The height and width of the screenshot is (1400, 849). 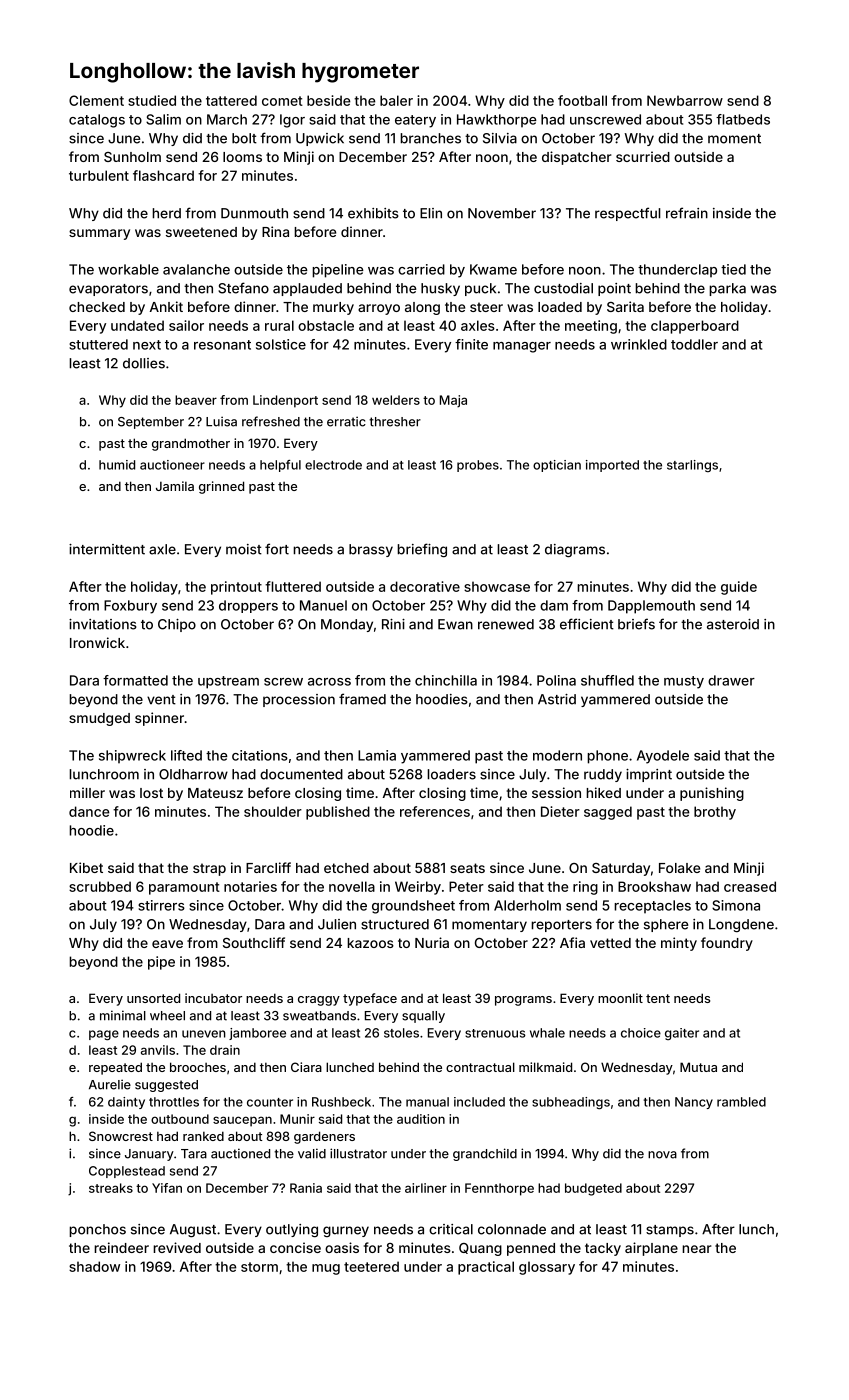 I want to click on Folake, so click(x=679, y=868).
